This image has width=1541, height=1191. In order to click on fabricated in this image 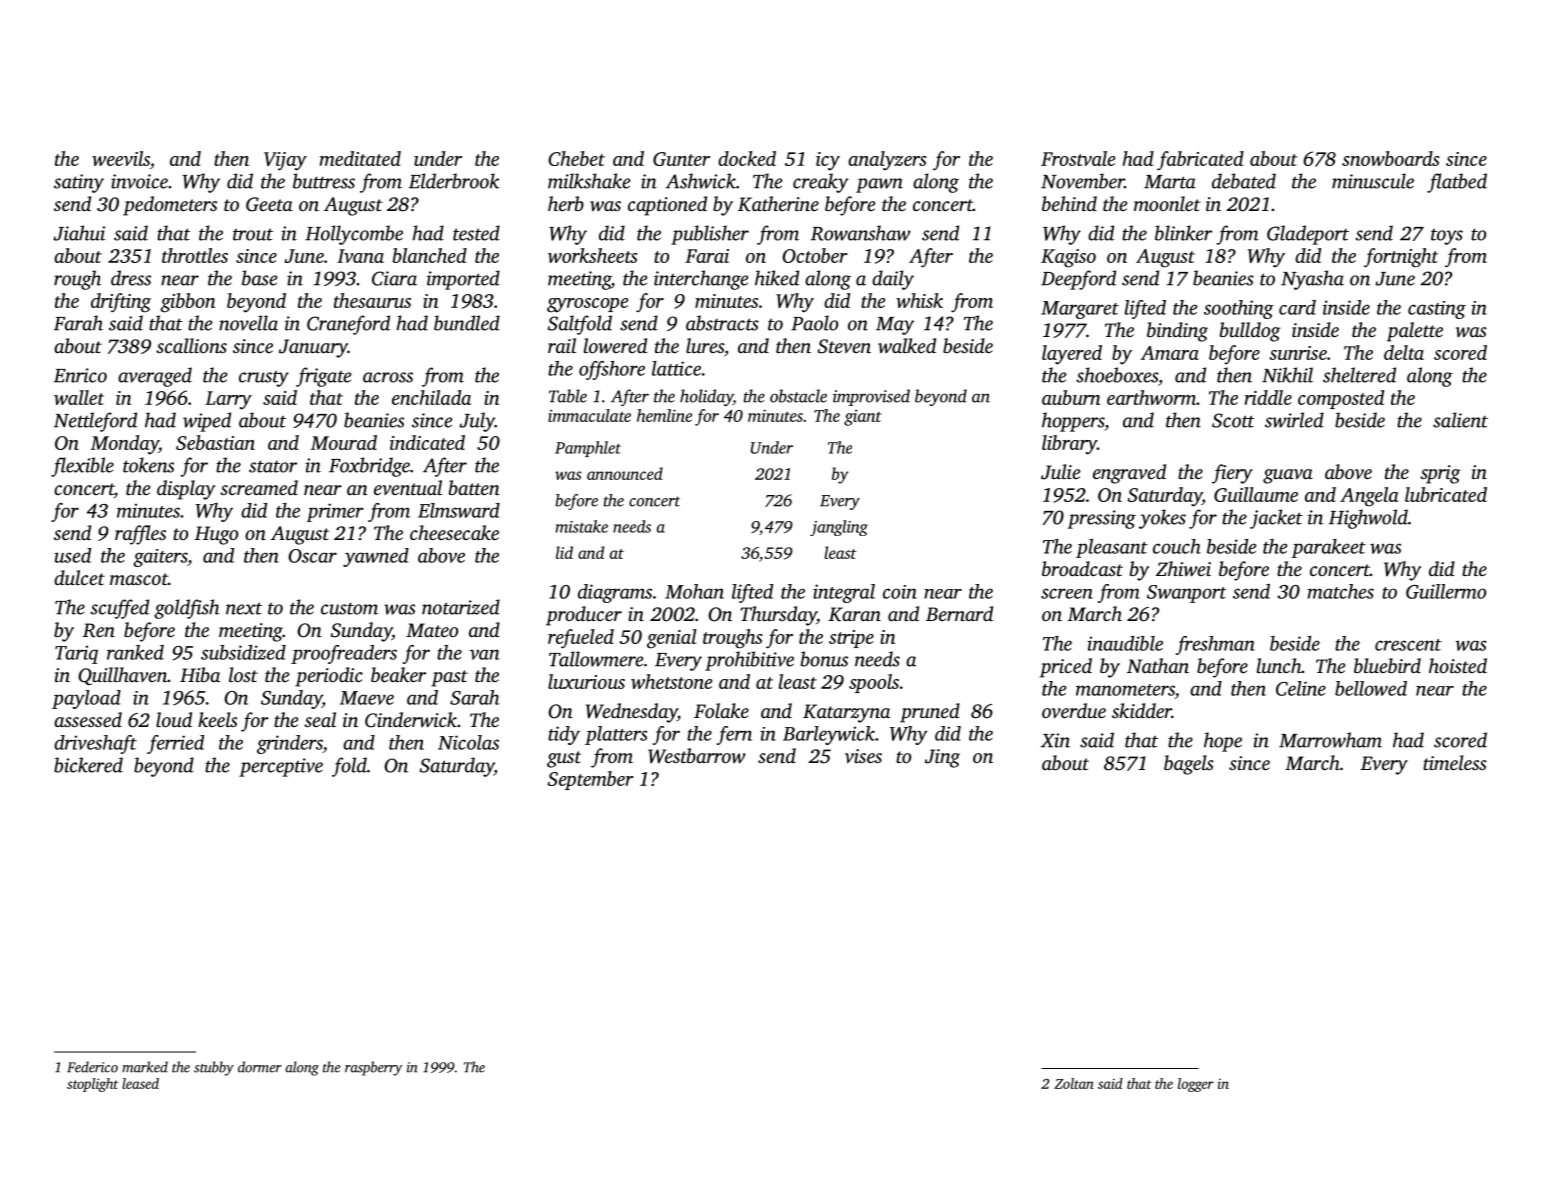, I will do `click(1200, 161)`.
